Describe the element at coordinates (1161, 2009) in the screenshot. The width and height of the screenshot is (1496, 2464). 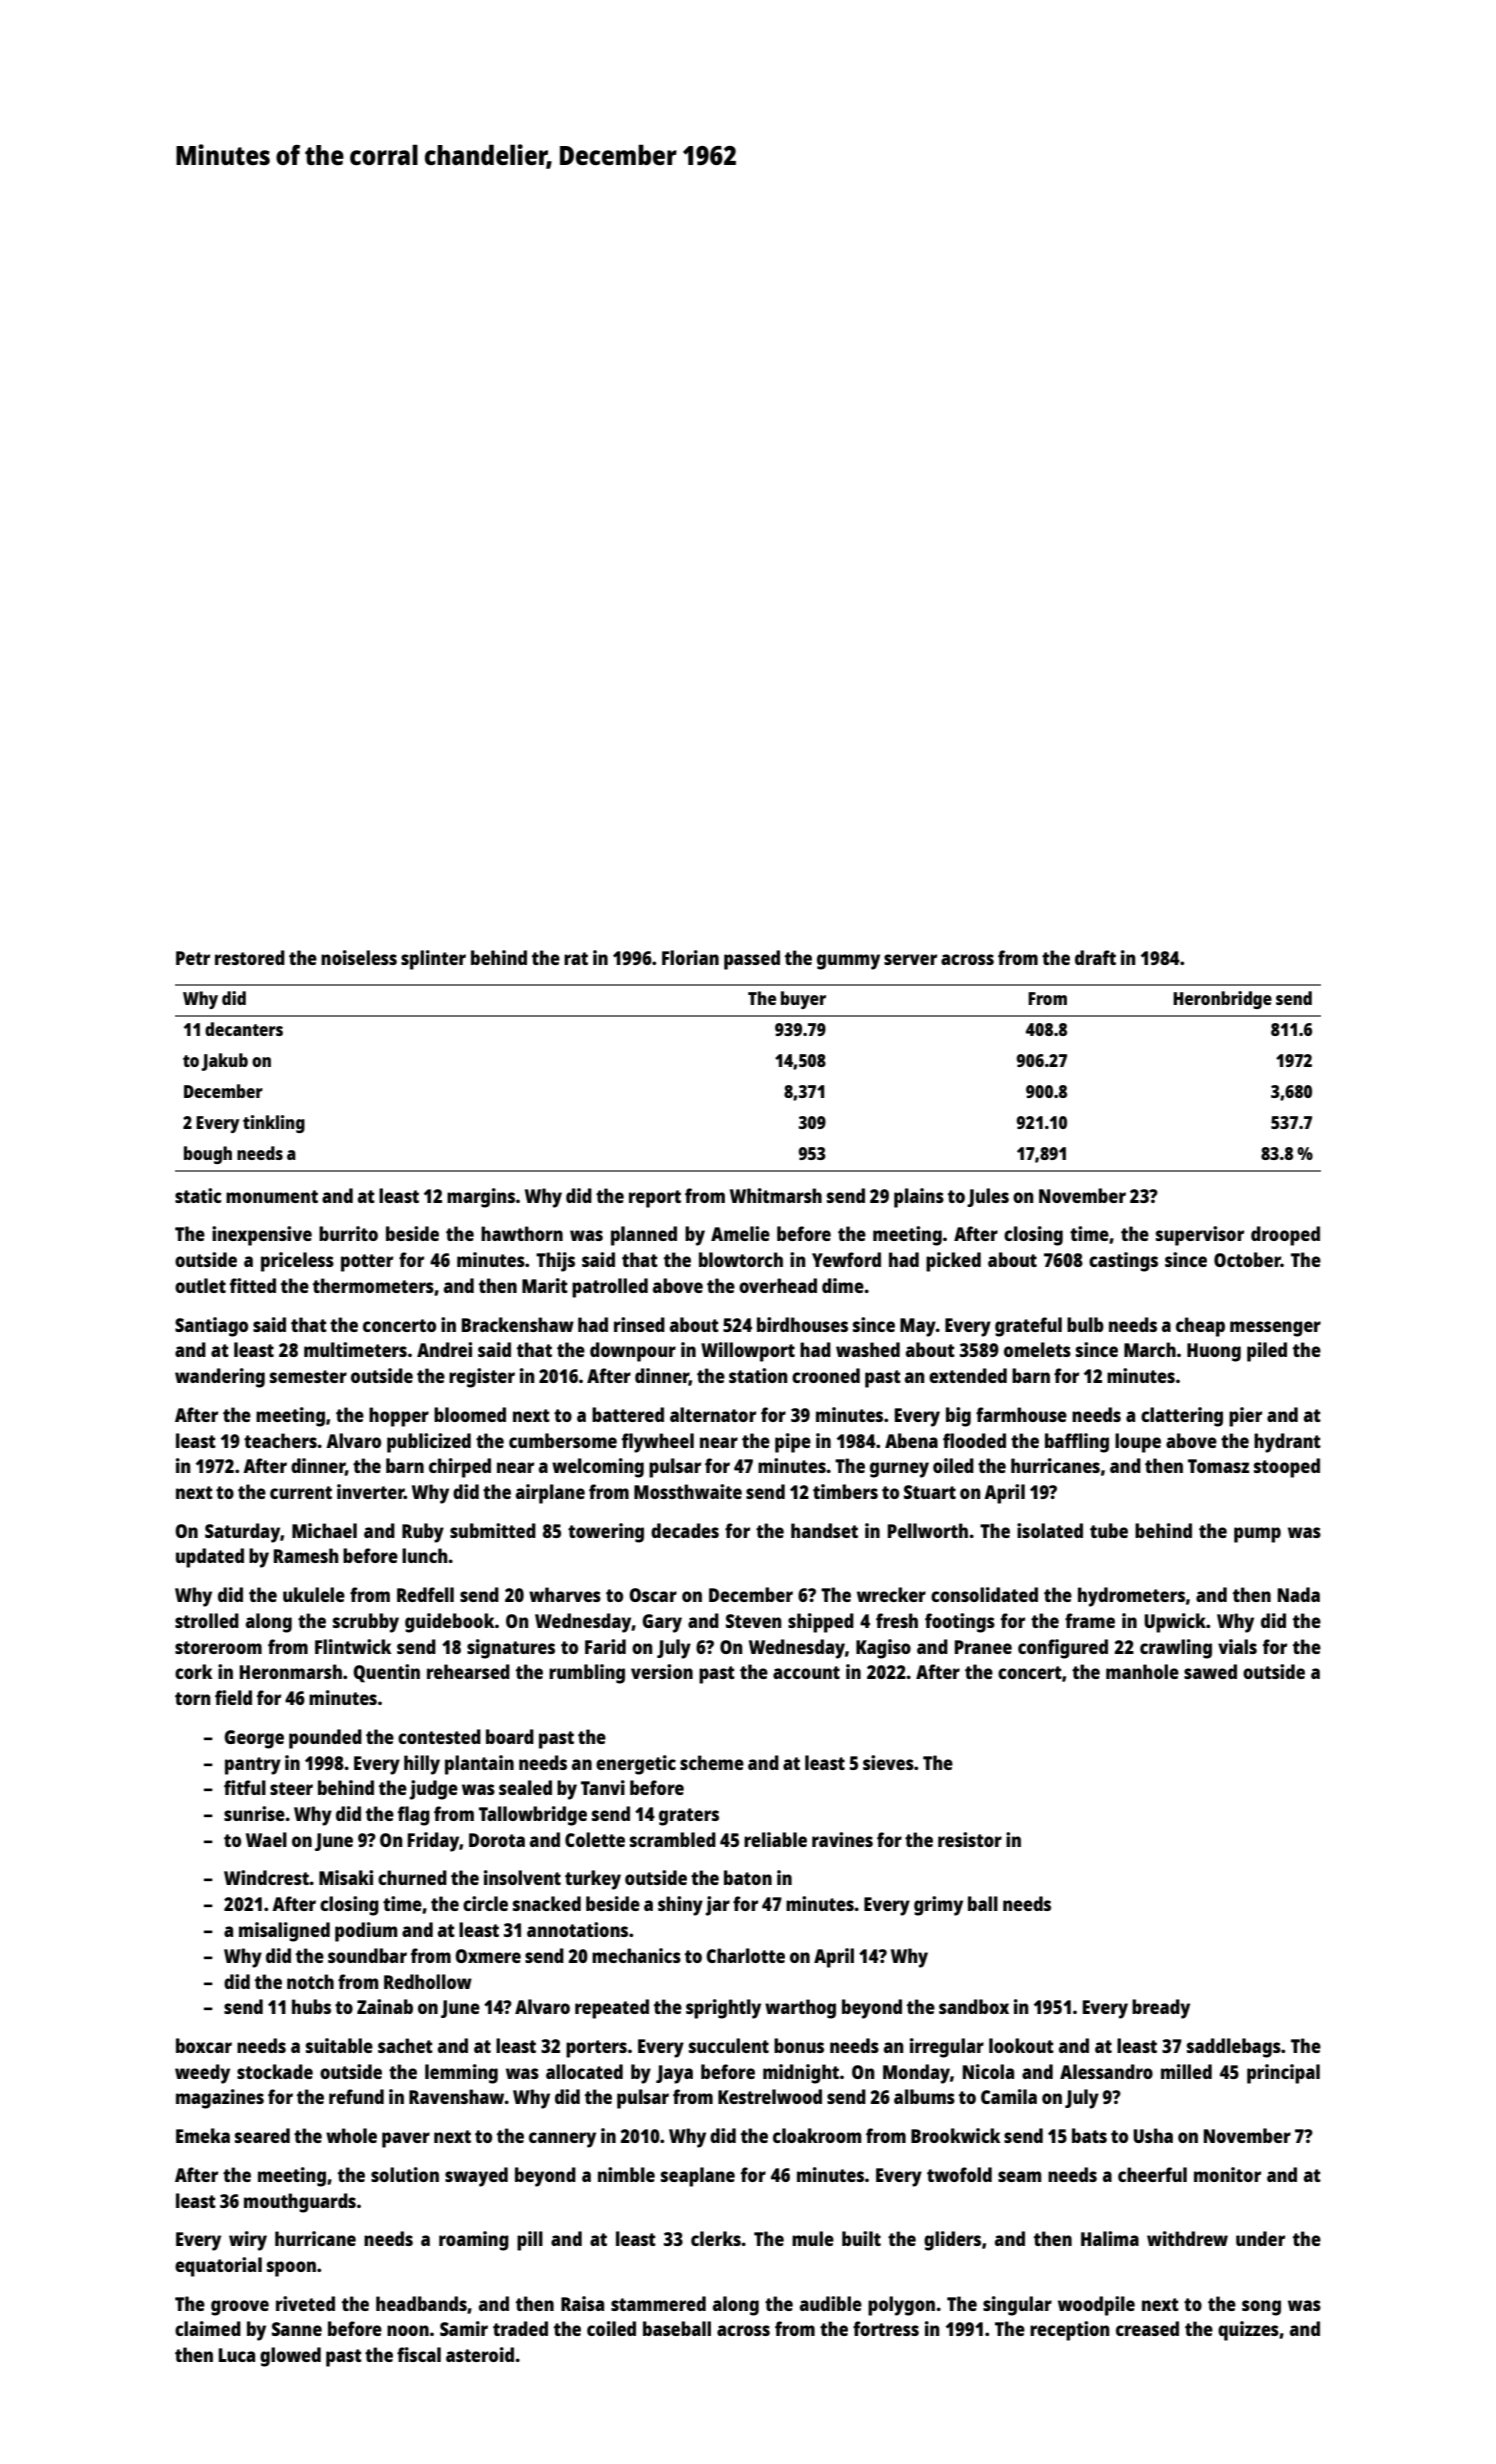
I see `bready` at that location.
